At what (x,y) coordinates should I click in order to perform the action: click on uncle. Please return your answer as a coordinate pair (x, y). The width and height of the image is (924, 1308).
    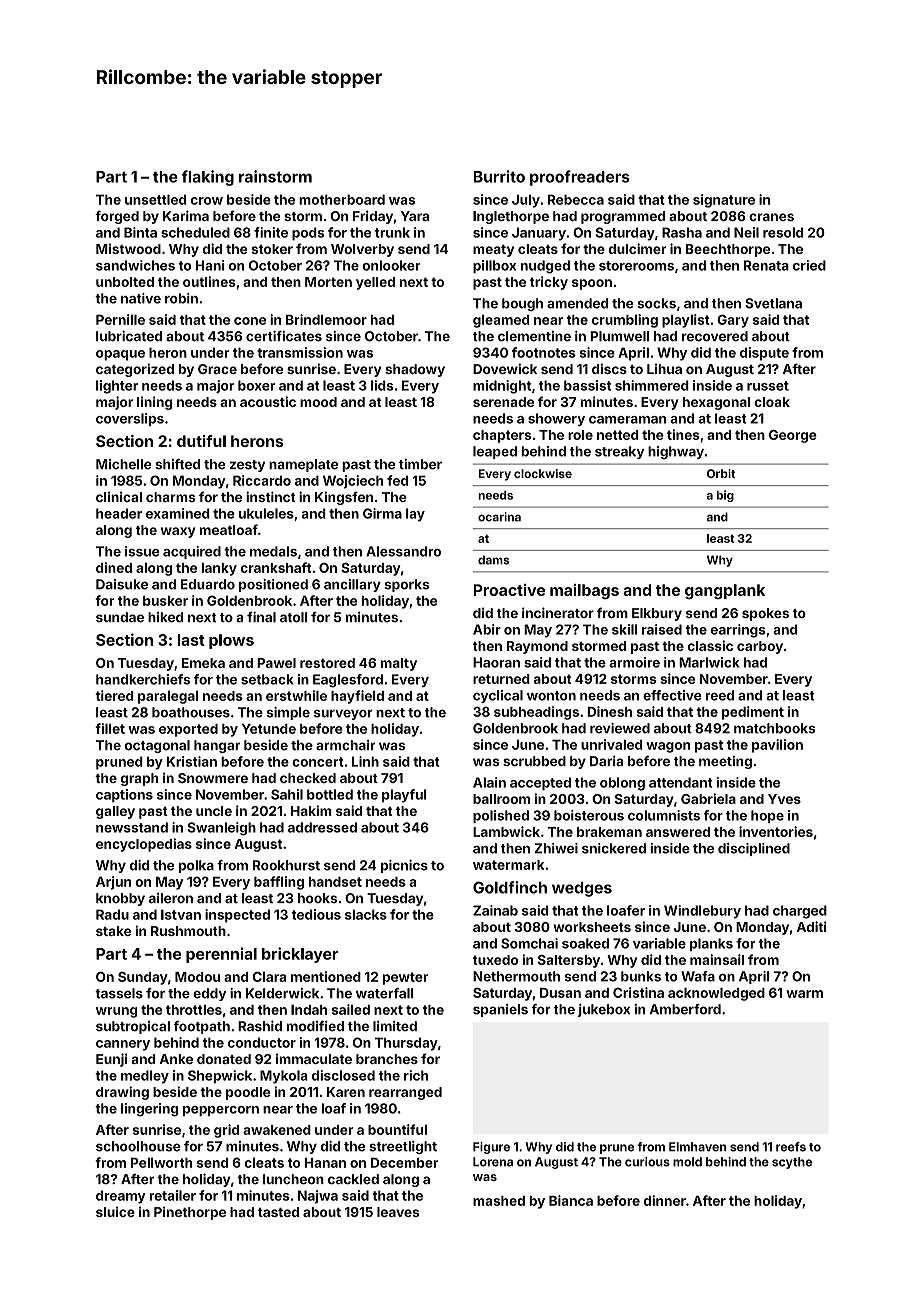
    Looking at the image, I should click on (214, 811).
